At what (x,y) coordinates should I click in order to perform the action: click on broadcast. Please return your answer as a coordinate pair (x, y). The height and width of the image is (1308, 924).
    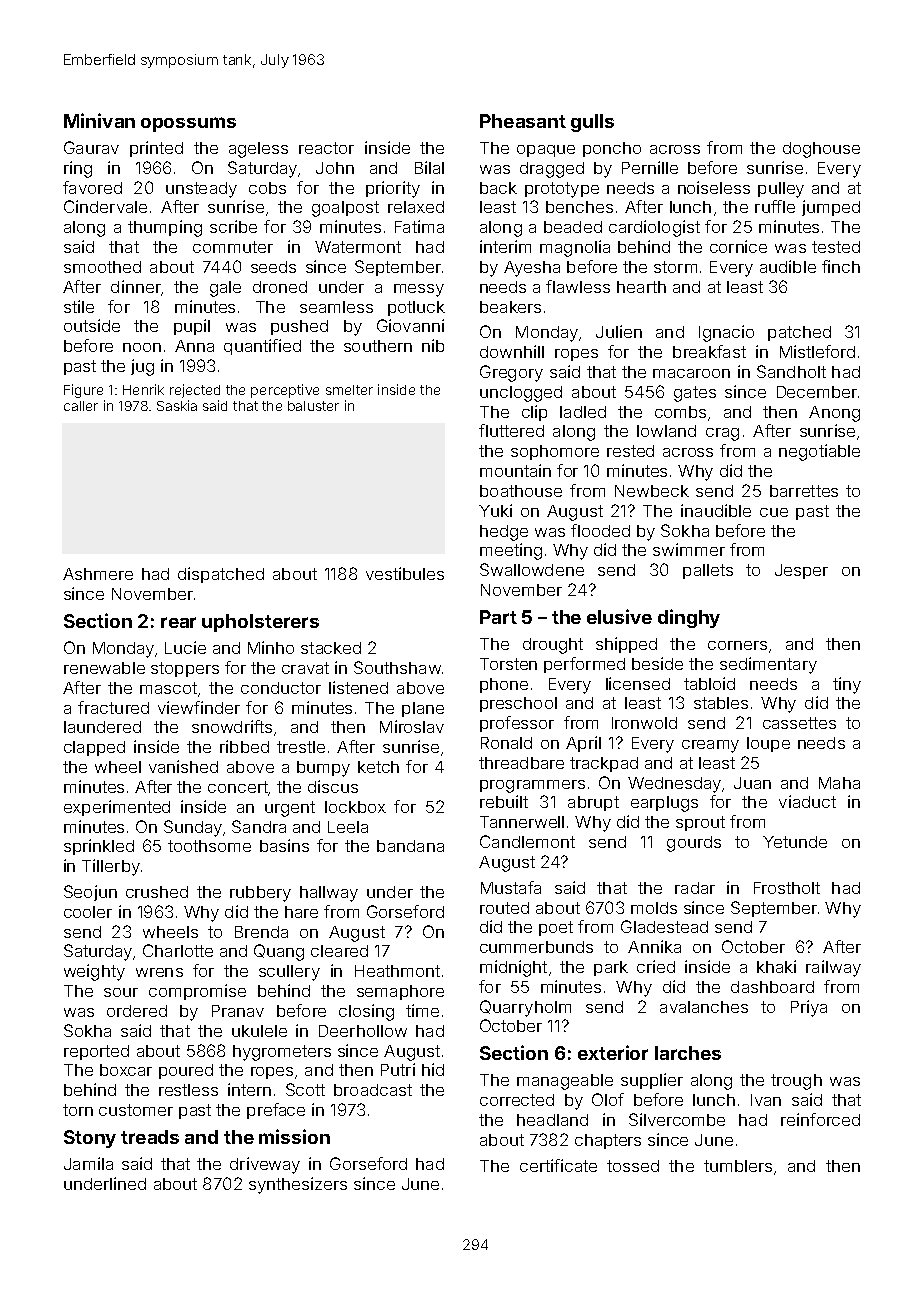
    Looking at the image, I should click on (373, 1090).
